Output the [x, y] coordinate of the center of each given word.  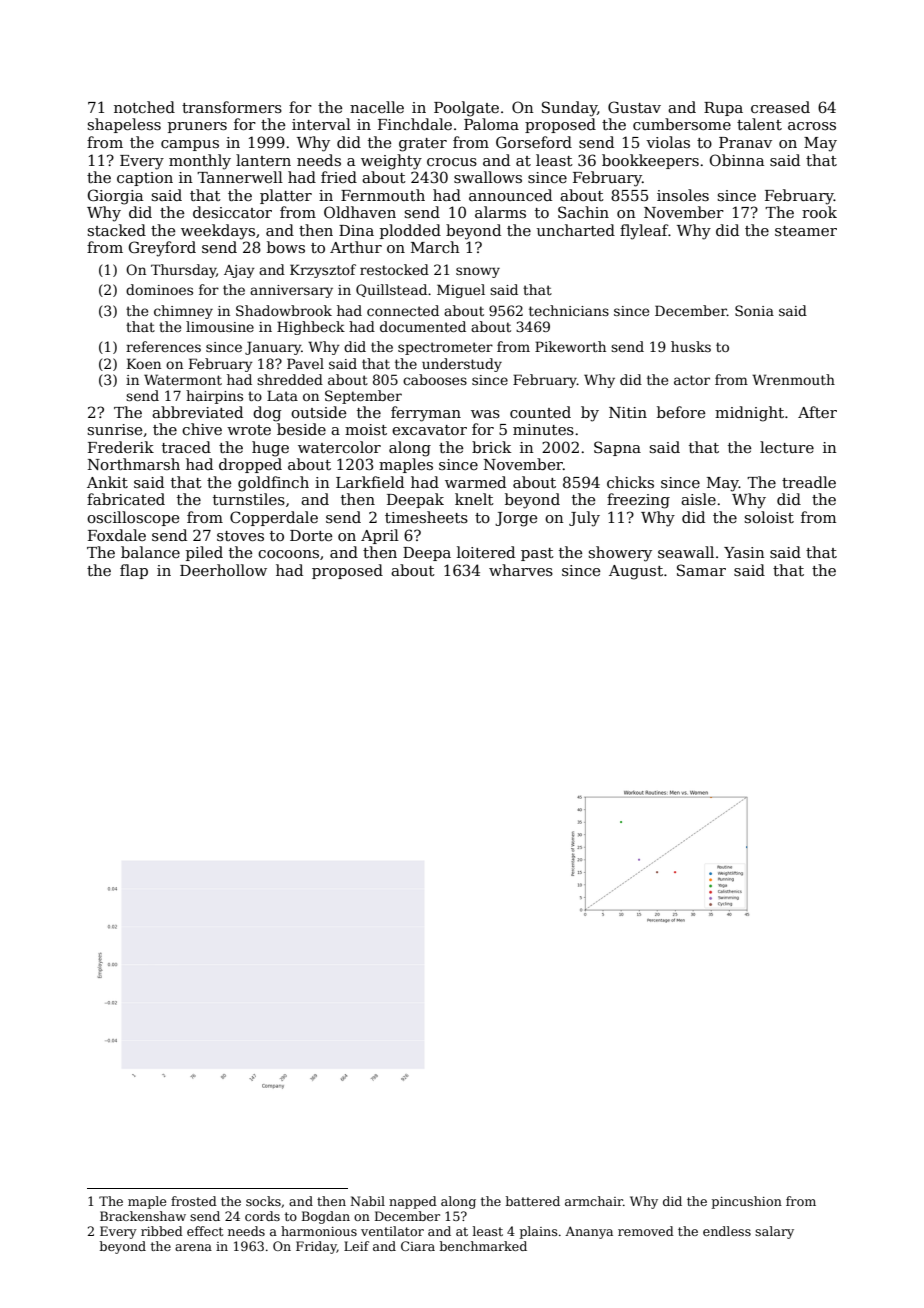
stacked [116, 230]
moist [366, 429]
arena [193, 1247]
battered [533, 1201]
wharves [521, 570]
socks [263, 1201]
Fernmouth [383, 195]
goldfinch [273, 484]
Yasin [744, 552]
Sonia [754, 310]
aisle [698, 499]
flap [134, 571]
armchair [594, 1201]
